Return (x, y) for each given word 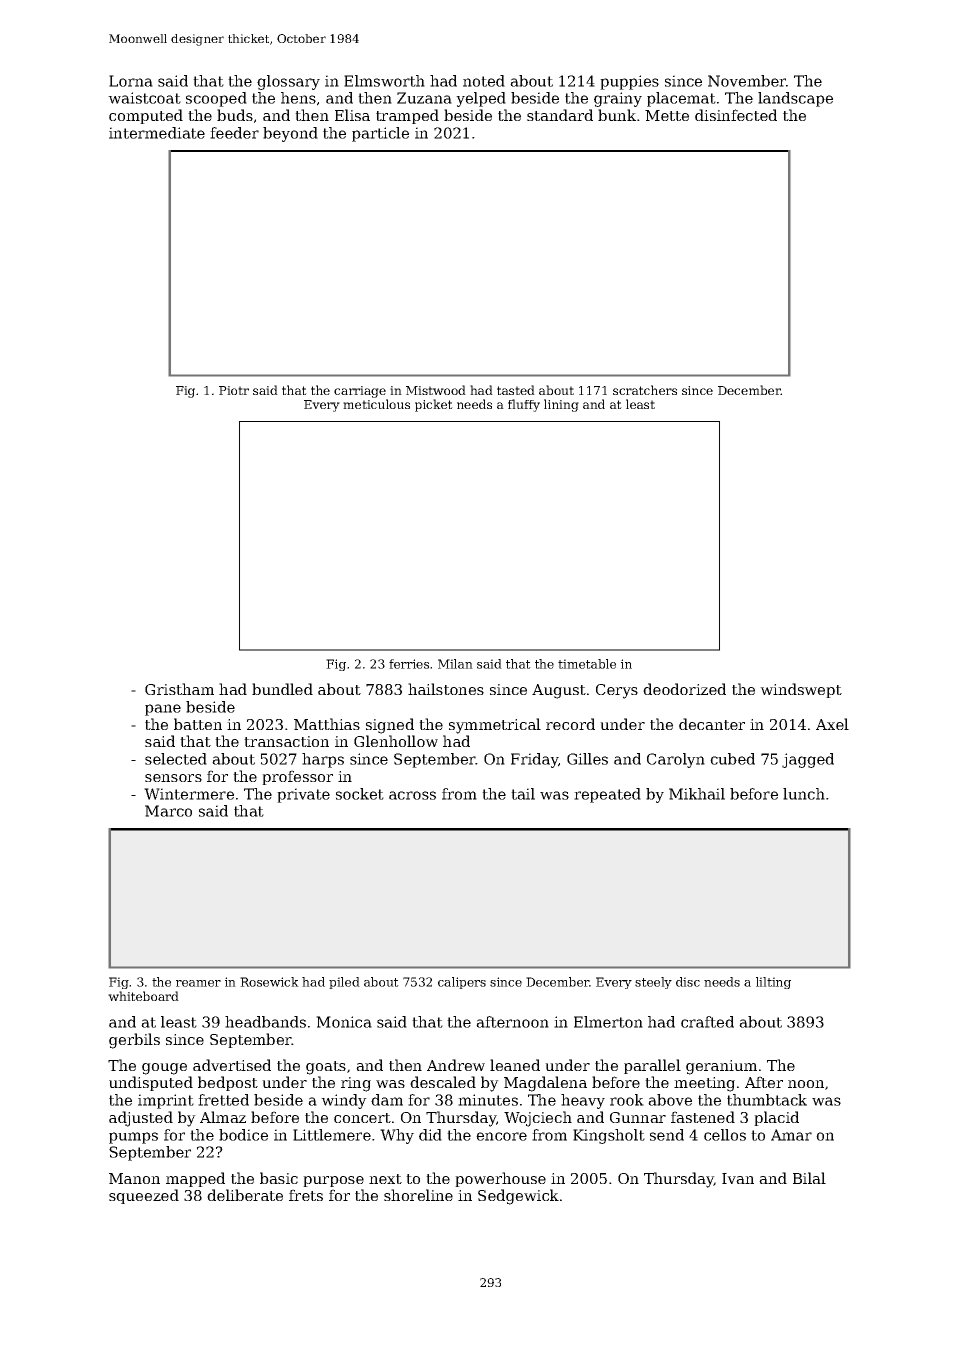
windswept (801, 690)
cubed (732, 759)
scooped (216, 99)
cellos (725, 1135)
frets (306, 1195)
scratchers (645, 390)
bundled (282, 689)
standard (560, 115)
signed (390, 726)
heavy (583, 1101)
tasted (516, 390)
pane (163, 710)
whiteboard (143, 996)
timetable (587, 664)
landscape (795, 99)
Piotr (234, 390)
